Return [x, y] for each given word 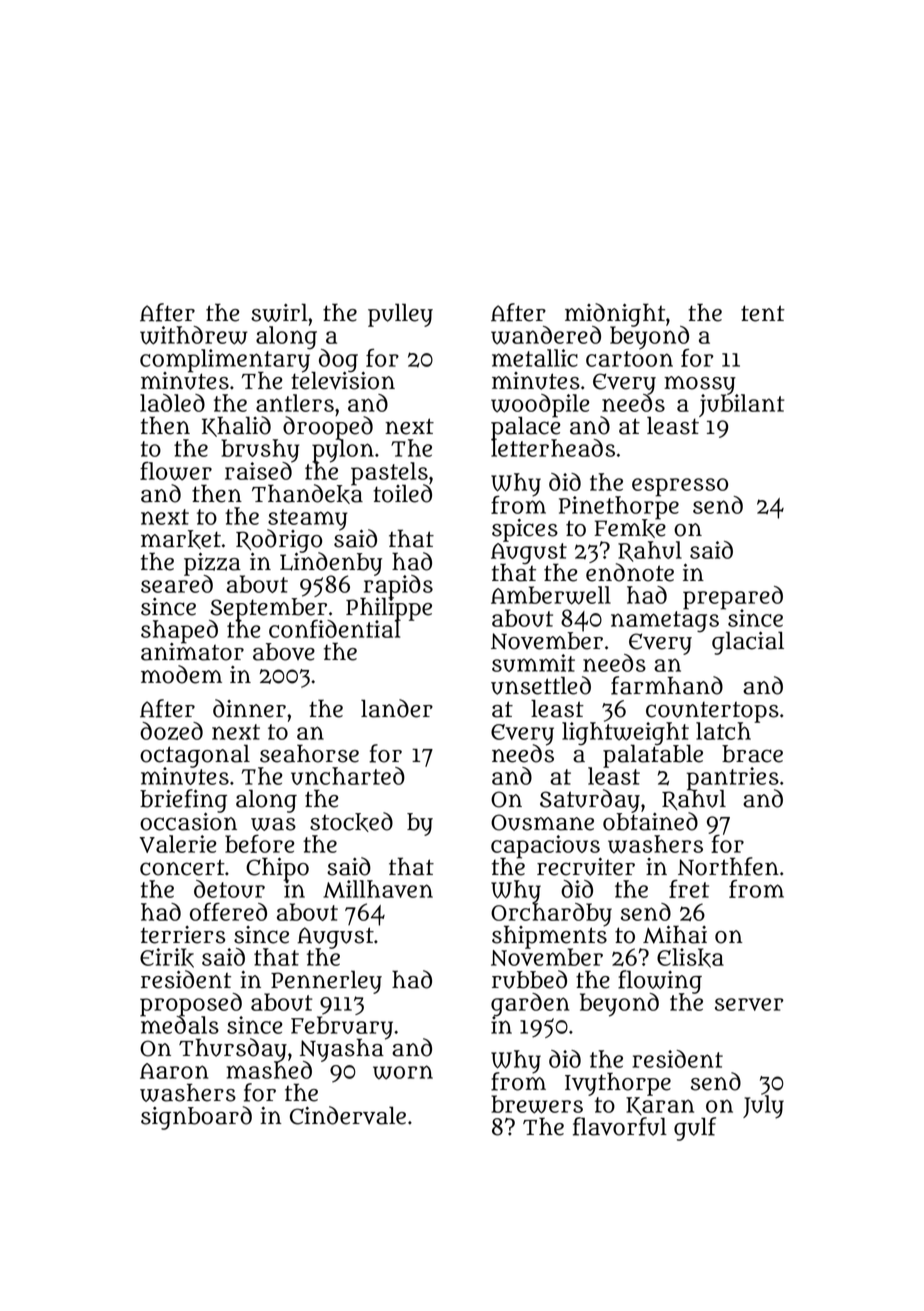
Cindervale [348, 1115]
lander [397, 708]
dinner [249, 708]
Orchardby [551, 914]
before [260, 844]
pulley [400, 315]
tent [763, 313]
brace [752, 754]
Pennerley [325, 982]
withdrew [194, 335]
